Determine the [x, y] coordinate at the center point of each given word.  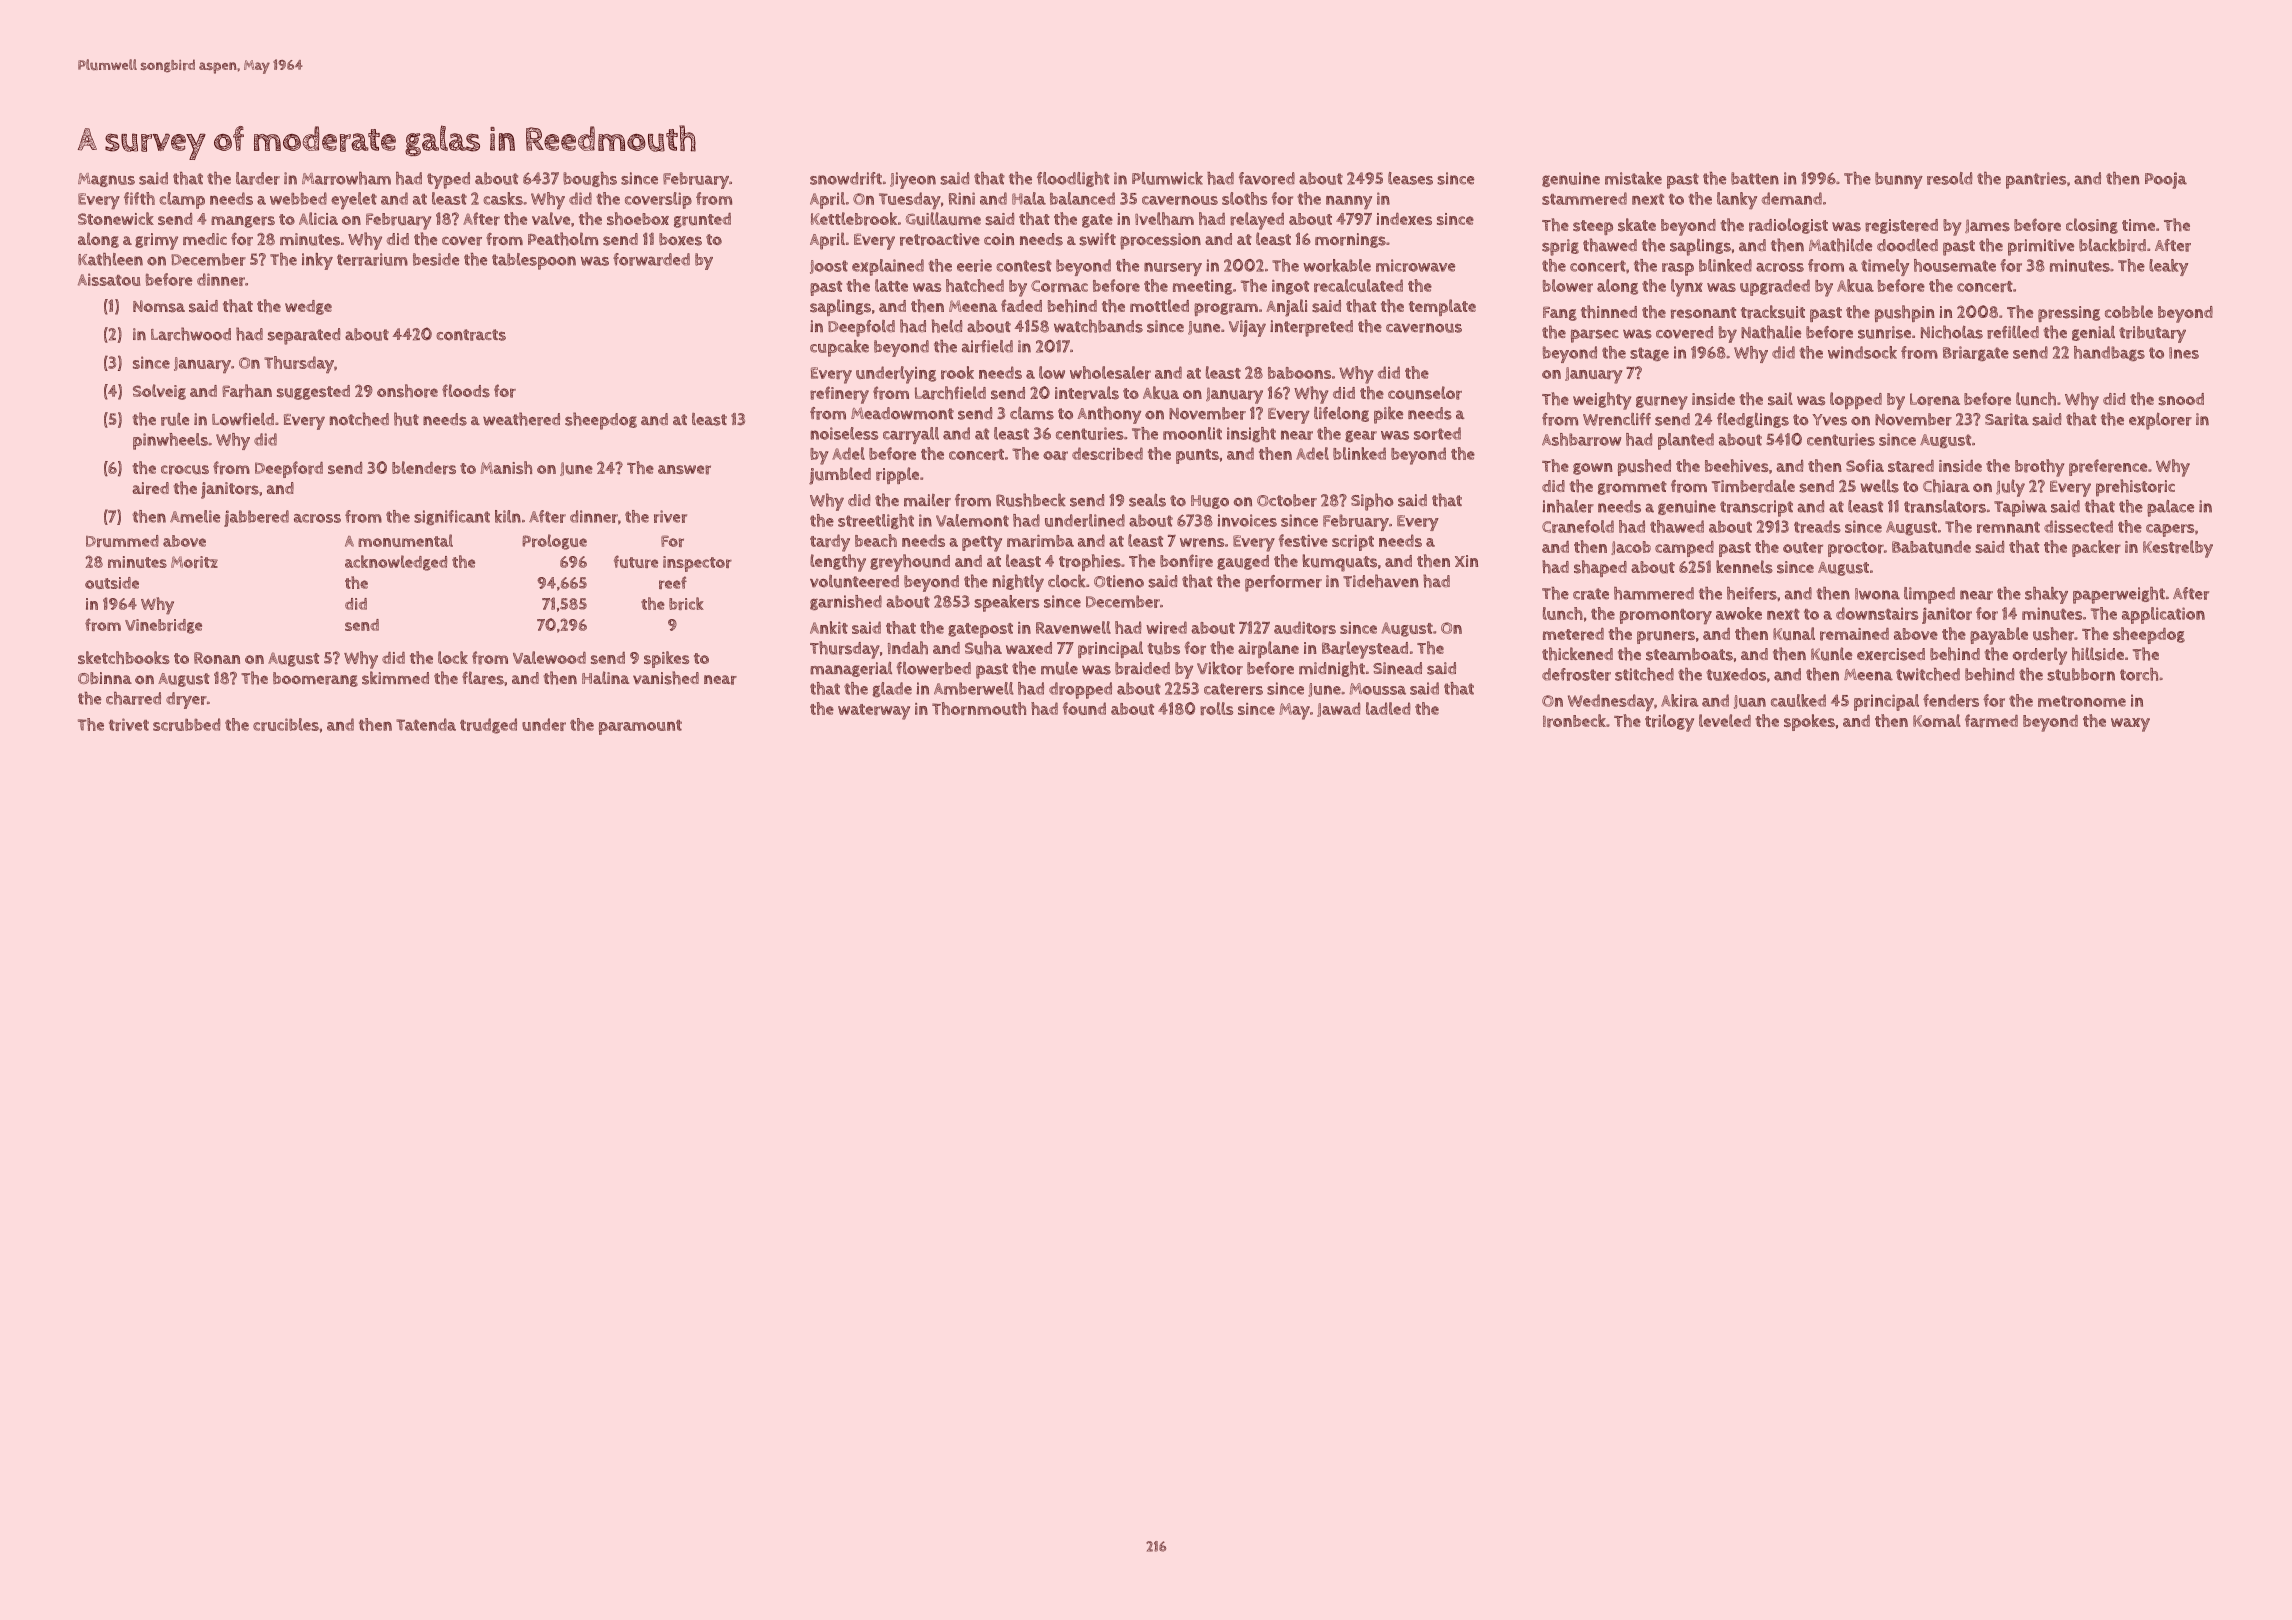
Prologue [554, 542]
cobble [2129, 311]
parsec [1595, 336]
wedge [308, 307]
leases [1410, 178]
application [2163, 615]
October [1287, 500]
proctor [1856, 549]
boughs [590, 179]
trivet [129, 724]
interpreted [1311, 328]
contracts [471, 335]
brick [686, 603]
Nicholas [1952, 332]
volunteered [854, 581]
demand [1792, 198]
